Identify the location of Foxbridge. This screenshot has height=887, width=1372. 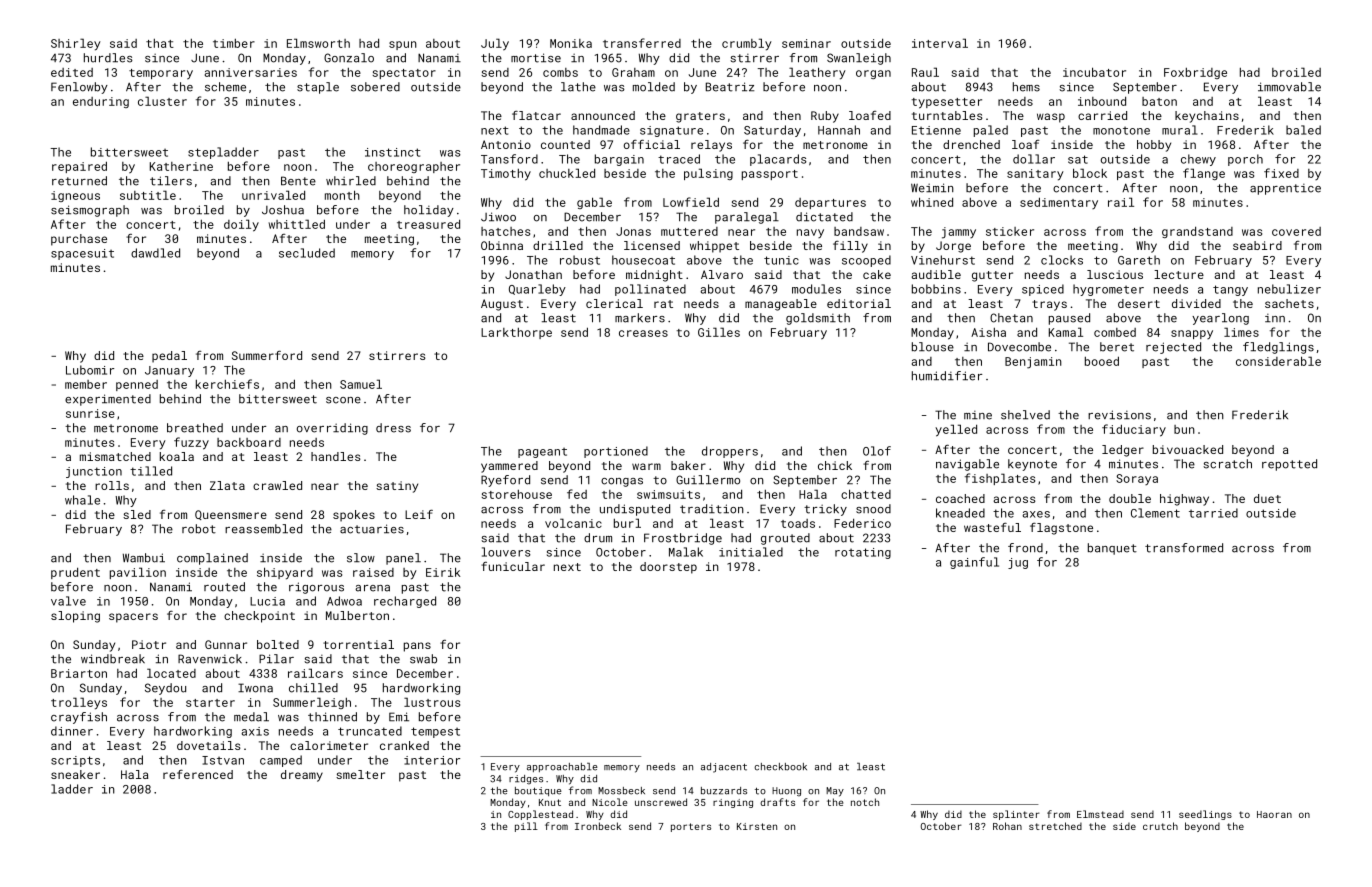
(1195, 73).
